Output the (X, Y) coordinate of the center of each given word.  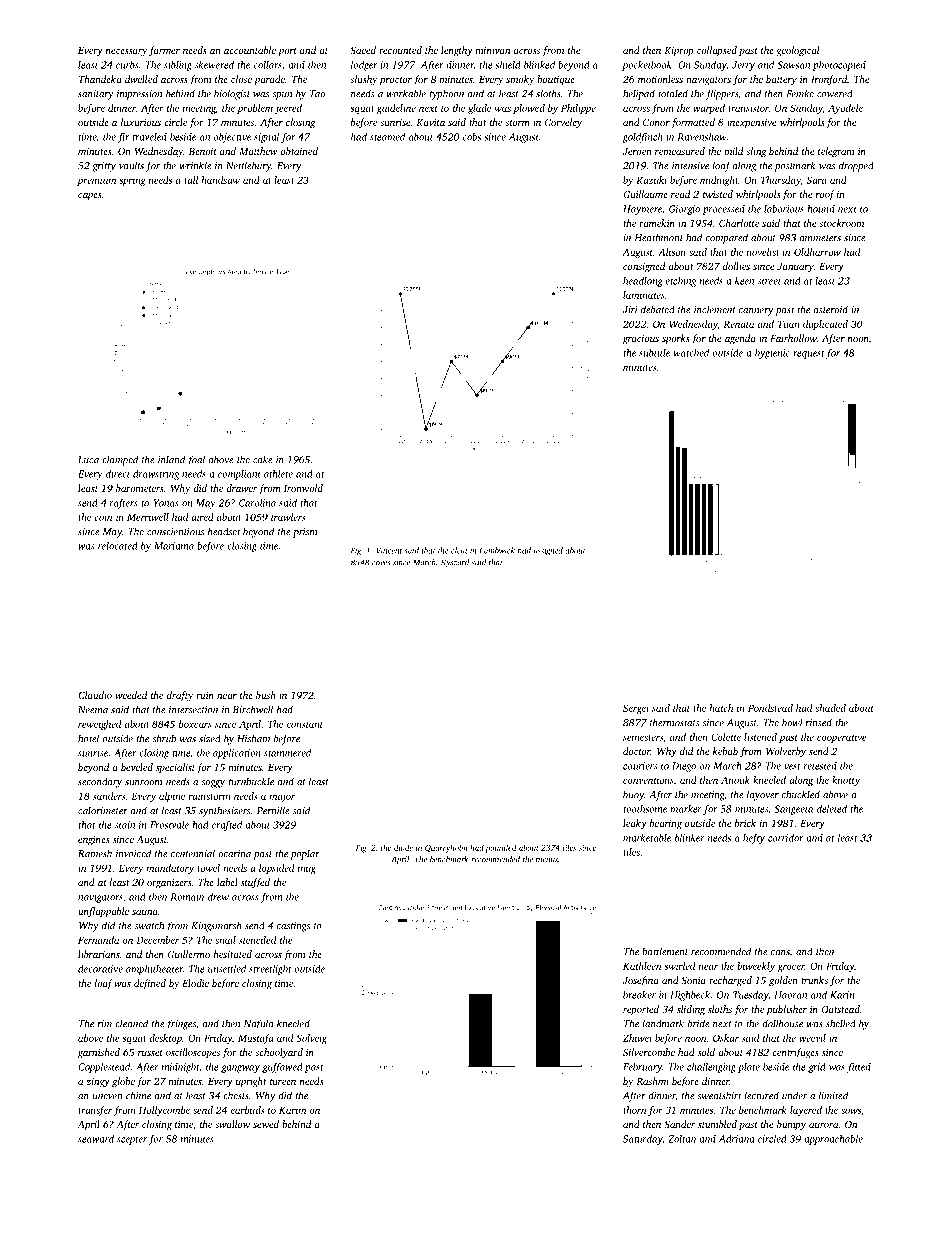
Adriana (736, 1139)
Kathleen (642, 966)
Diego (684, 767)
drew (218, 897)
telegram (836, 152)
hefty (754, 839)
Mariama (174, 546)
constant (305, 725)
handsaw (220, 180)
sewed (266, 1124)
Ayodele (845, 109)
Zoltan (682, 1139)
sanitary (96, 95)
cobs (472, 137)
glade (479, 109)
